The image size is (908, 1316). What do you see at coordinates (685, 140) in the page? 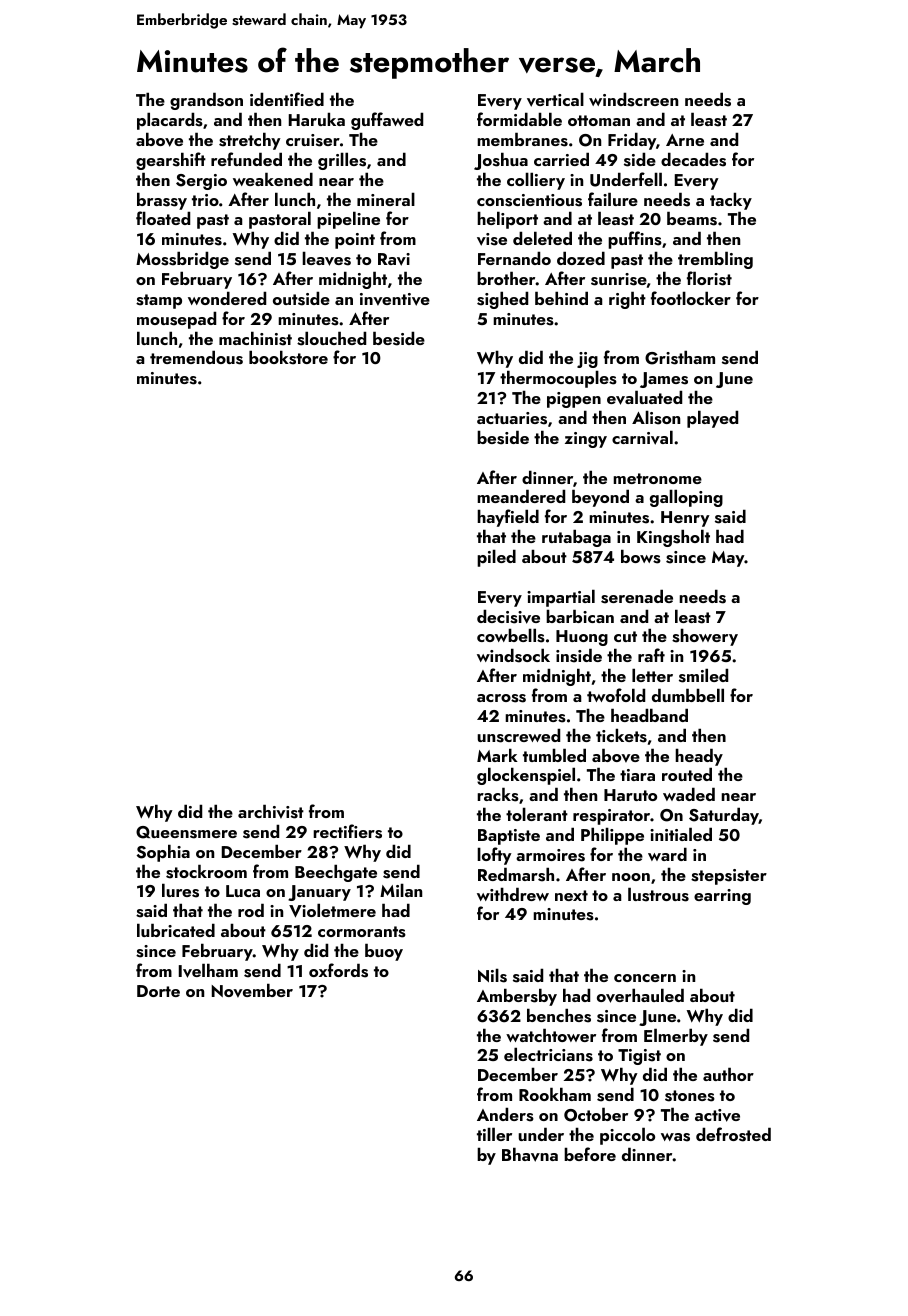
I see `Arne` at bounding box center [685, 140].
